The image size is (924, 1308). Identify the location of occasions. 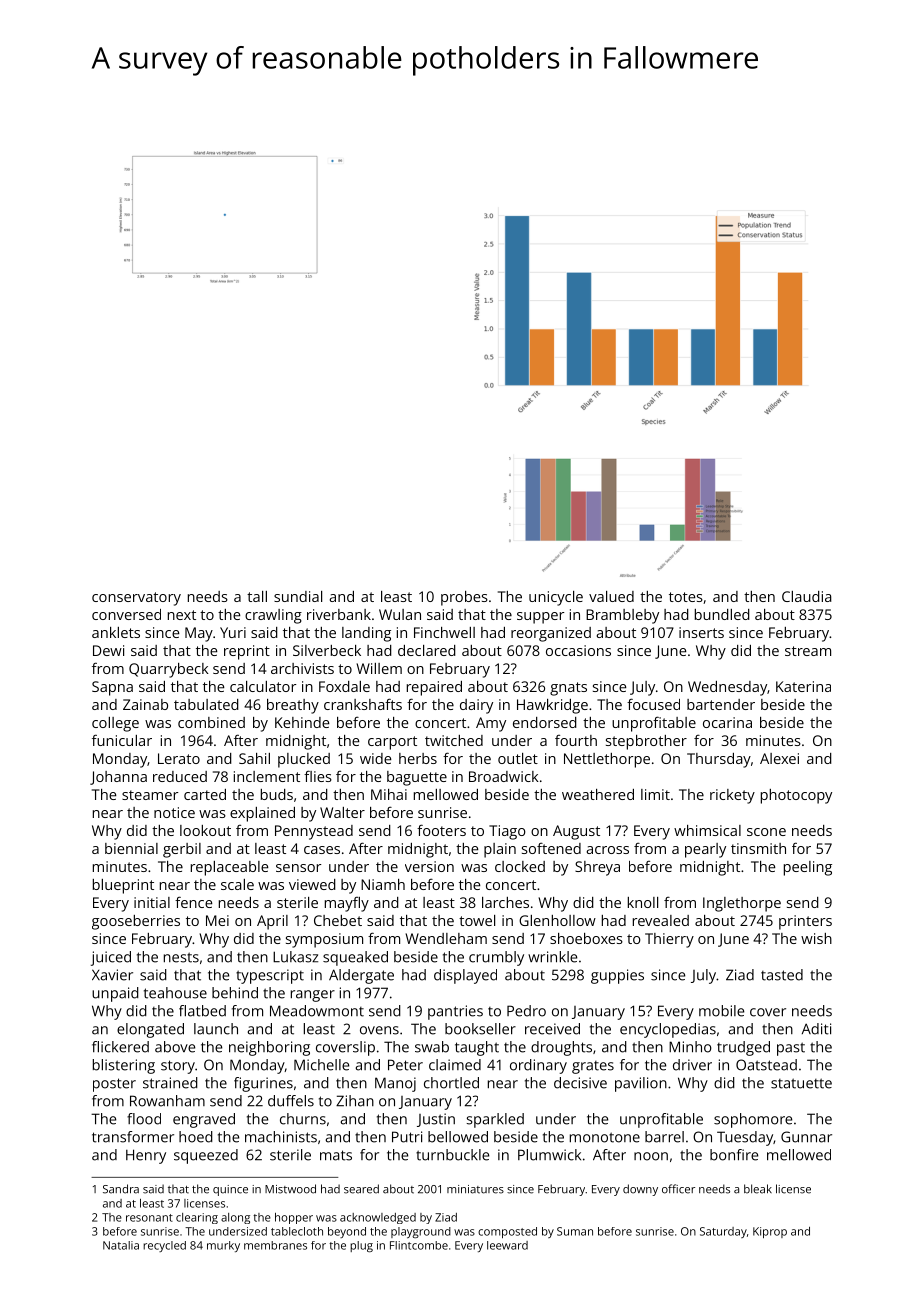
(578, 650).
